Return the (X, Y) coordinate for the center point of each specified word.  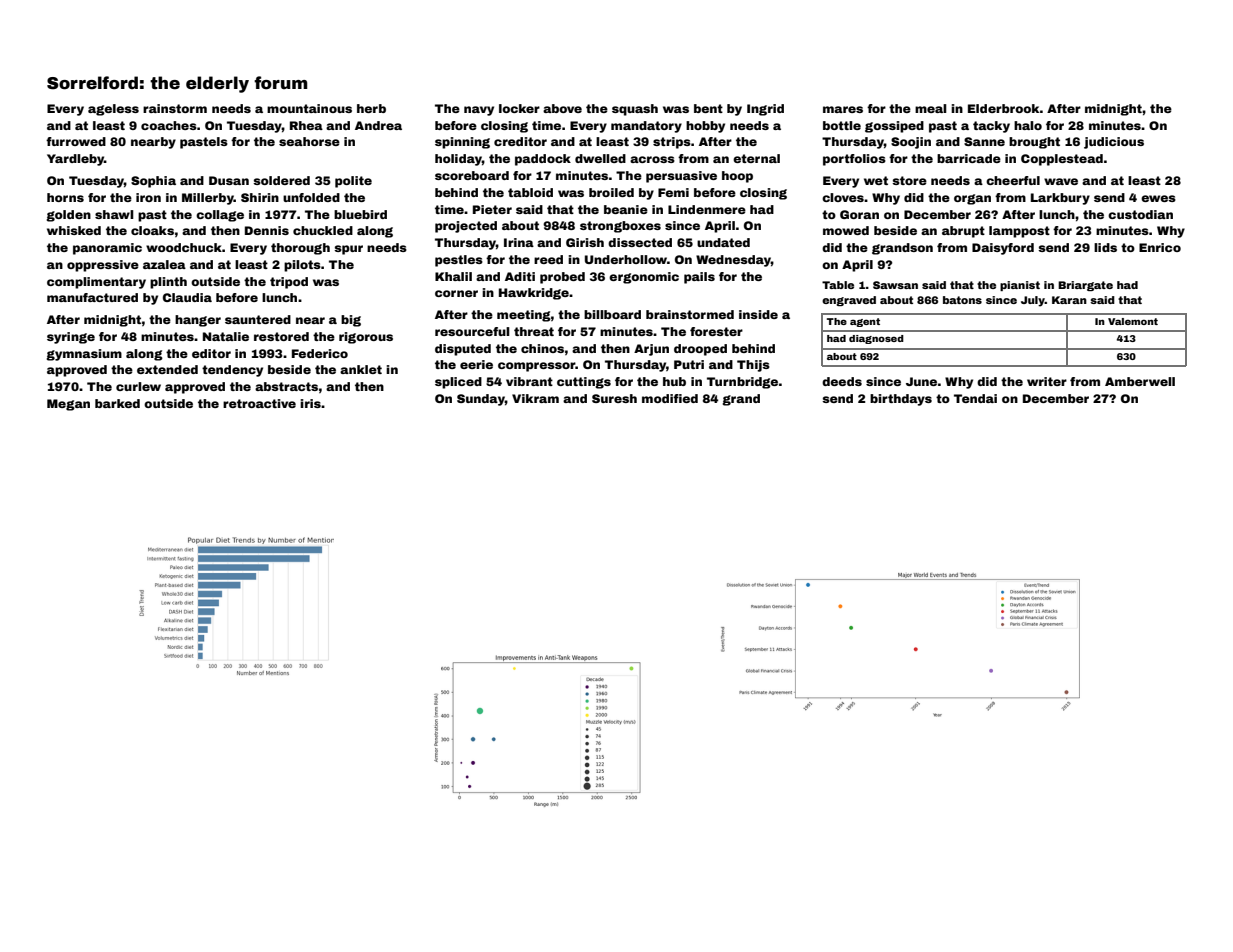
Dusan (229, 180)
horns (65, 197)
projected (466, 227)
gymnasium (84, 355)
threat (534, 331)
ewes (1158, 198)
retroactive (259, 403)
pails (699, 278)
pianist (1020, 286)
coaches (169, 125)
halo (1028, 125)
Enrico (1160, 247)
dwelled (600, 158)
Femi (673, 192)
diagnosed (876, 339)
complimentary (96, 283)
